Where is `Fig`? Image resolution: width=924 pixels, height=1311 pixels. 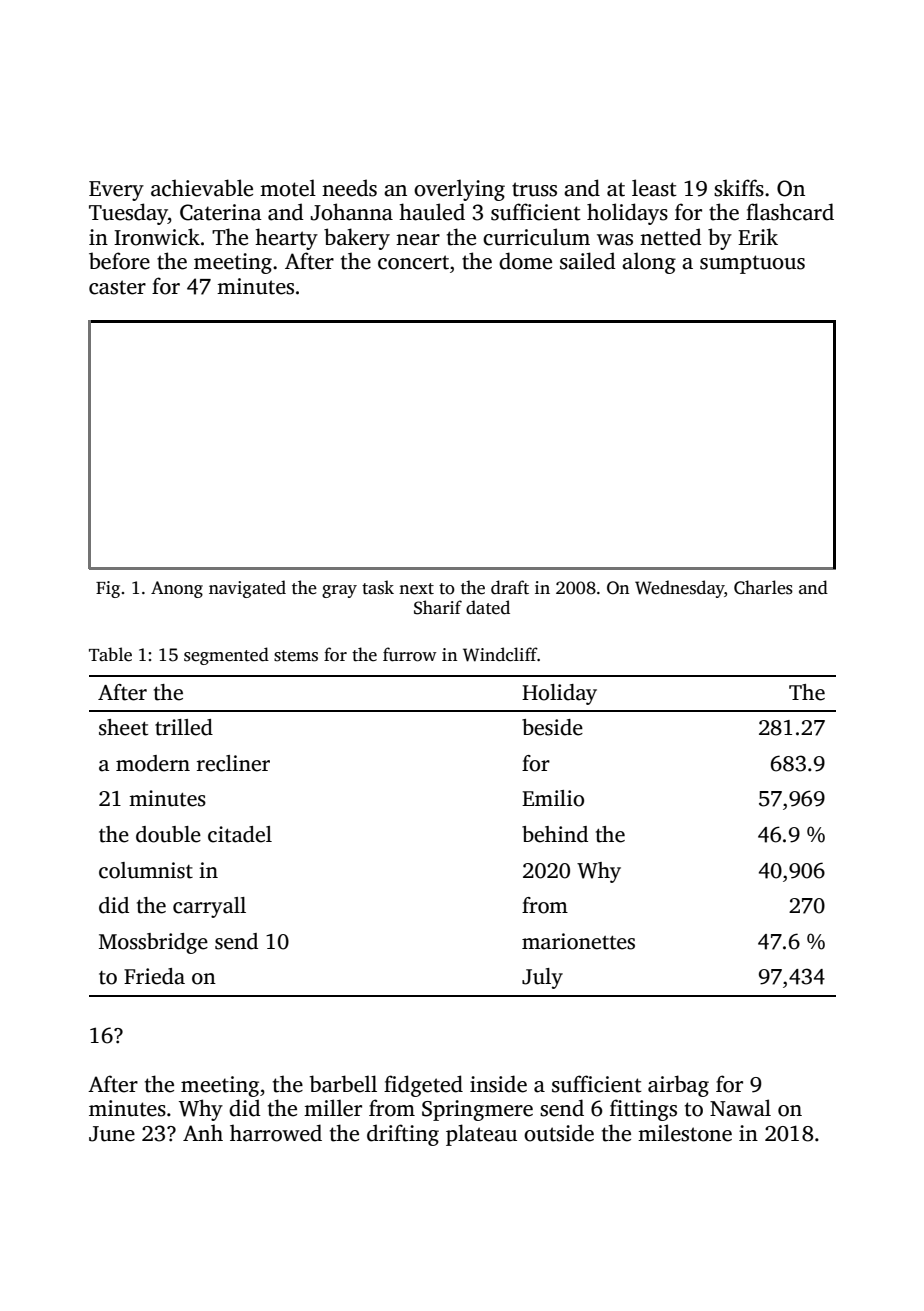
Fig is located at coordinates (108, 589).
